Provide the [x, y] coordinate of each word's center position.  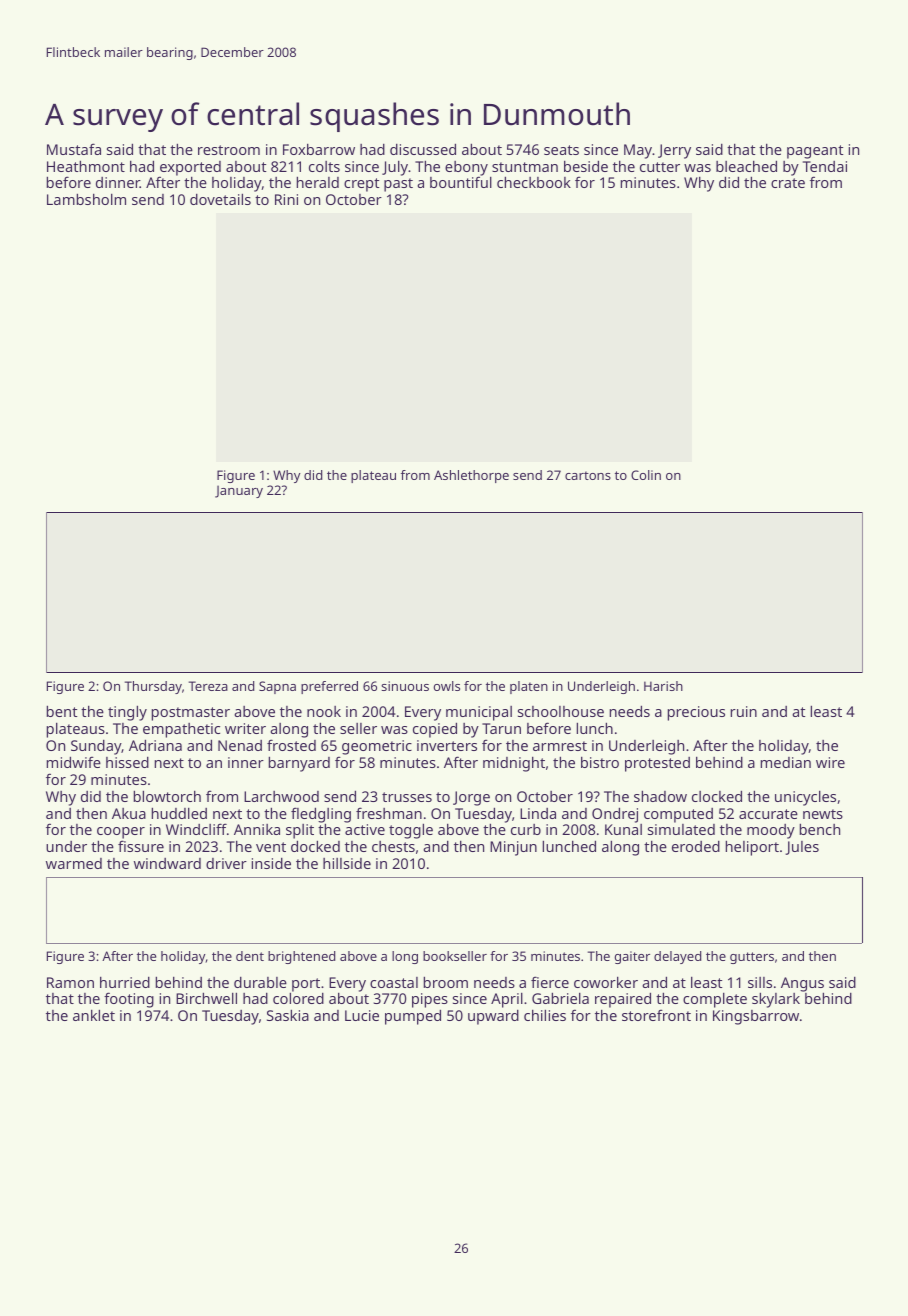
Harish [663, 686]
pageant [815, 152]
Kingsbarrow [756, 1017]
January [239, 491]
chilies [545, 1015]
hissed [127, 762]
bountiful [461, 182]
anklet [94, 1015]
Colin [646, 475]
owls [447, 686]
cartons [588, 475]
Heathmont [86, 166]
